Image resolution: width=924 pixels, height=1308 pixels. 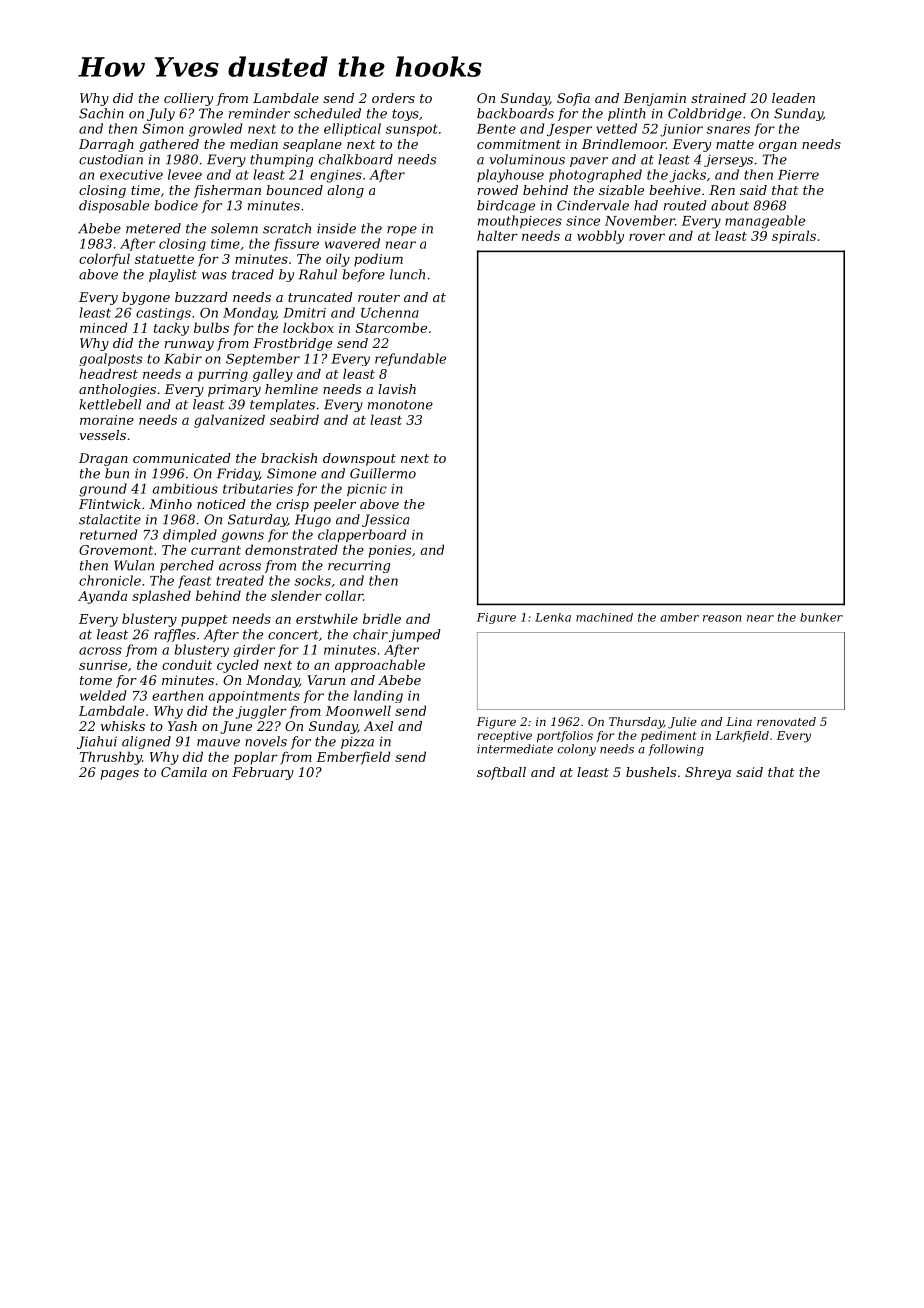 I want to click on pages, so click(x=119, y=775).
